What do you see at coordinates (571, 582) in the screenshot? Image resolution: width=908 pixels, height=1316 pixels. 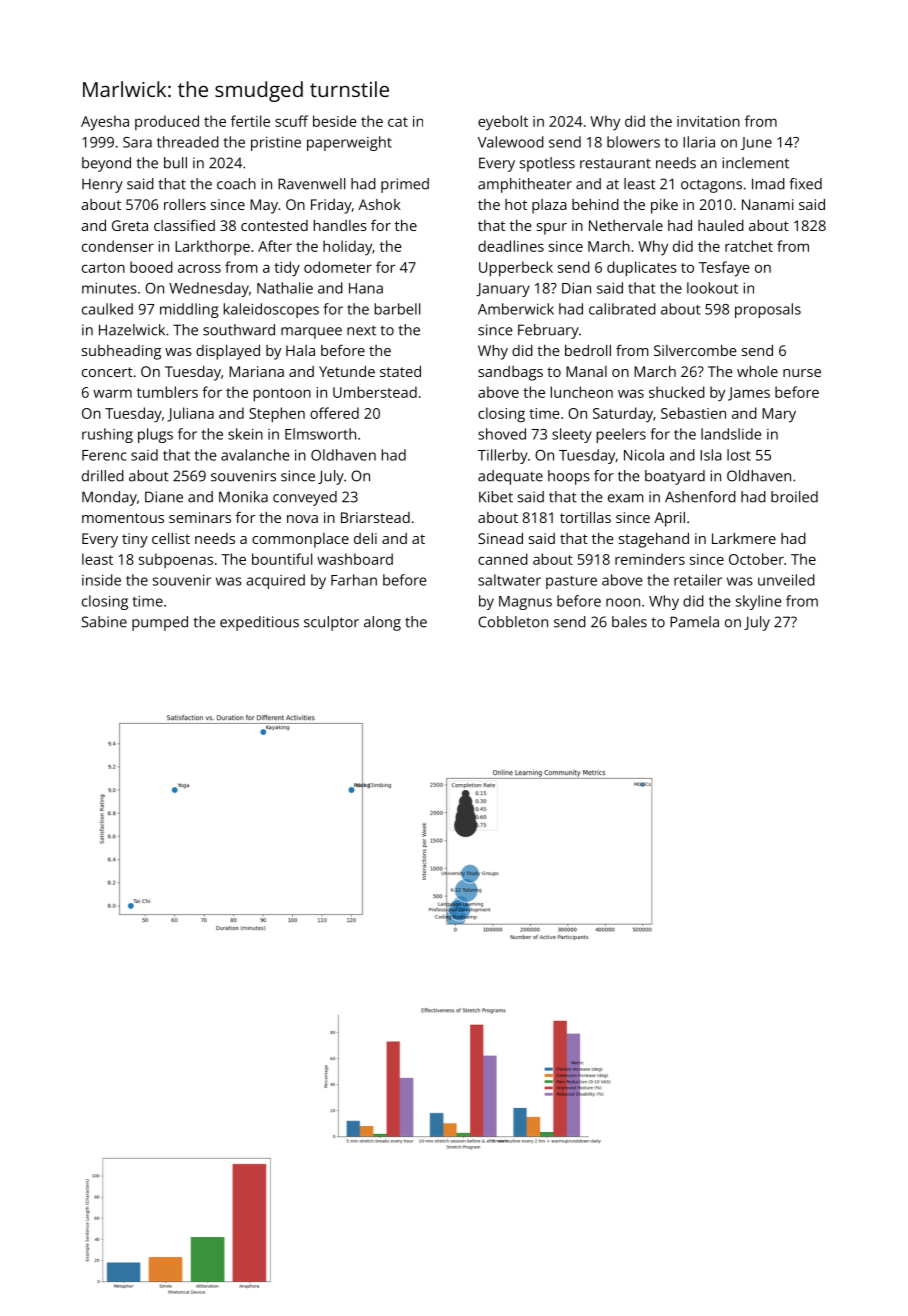 I see `pasture` at bounding box center [571, 582].
